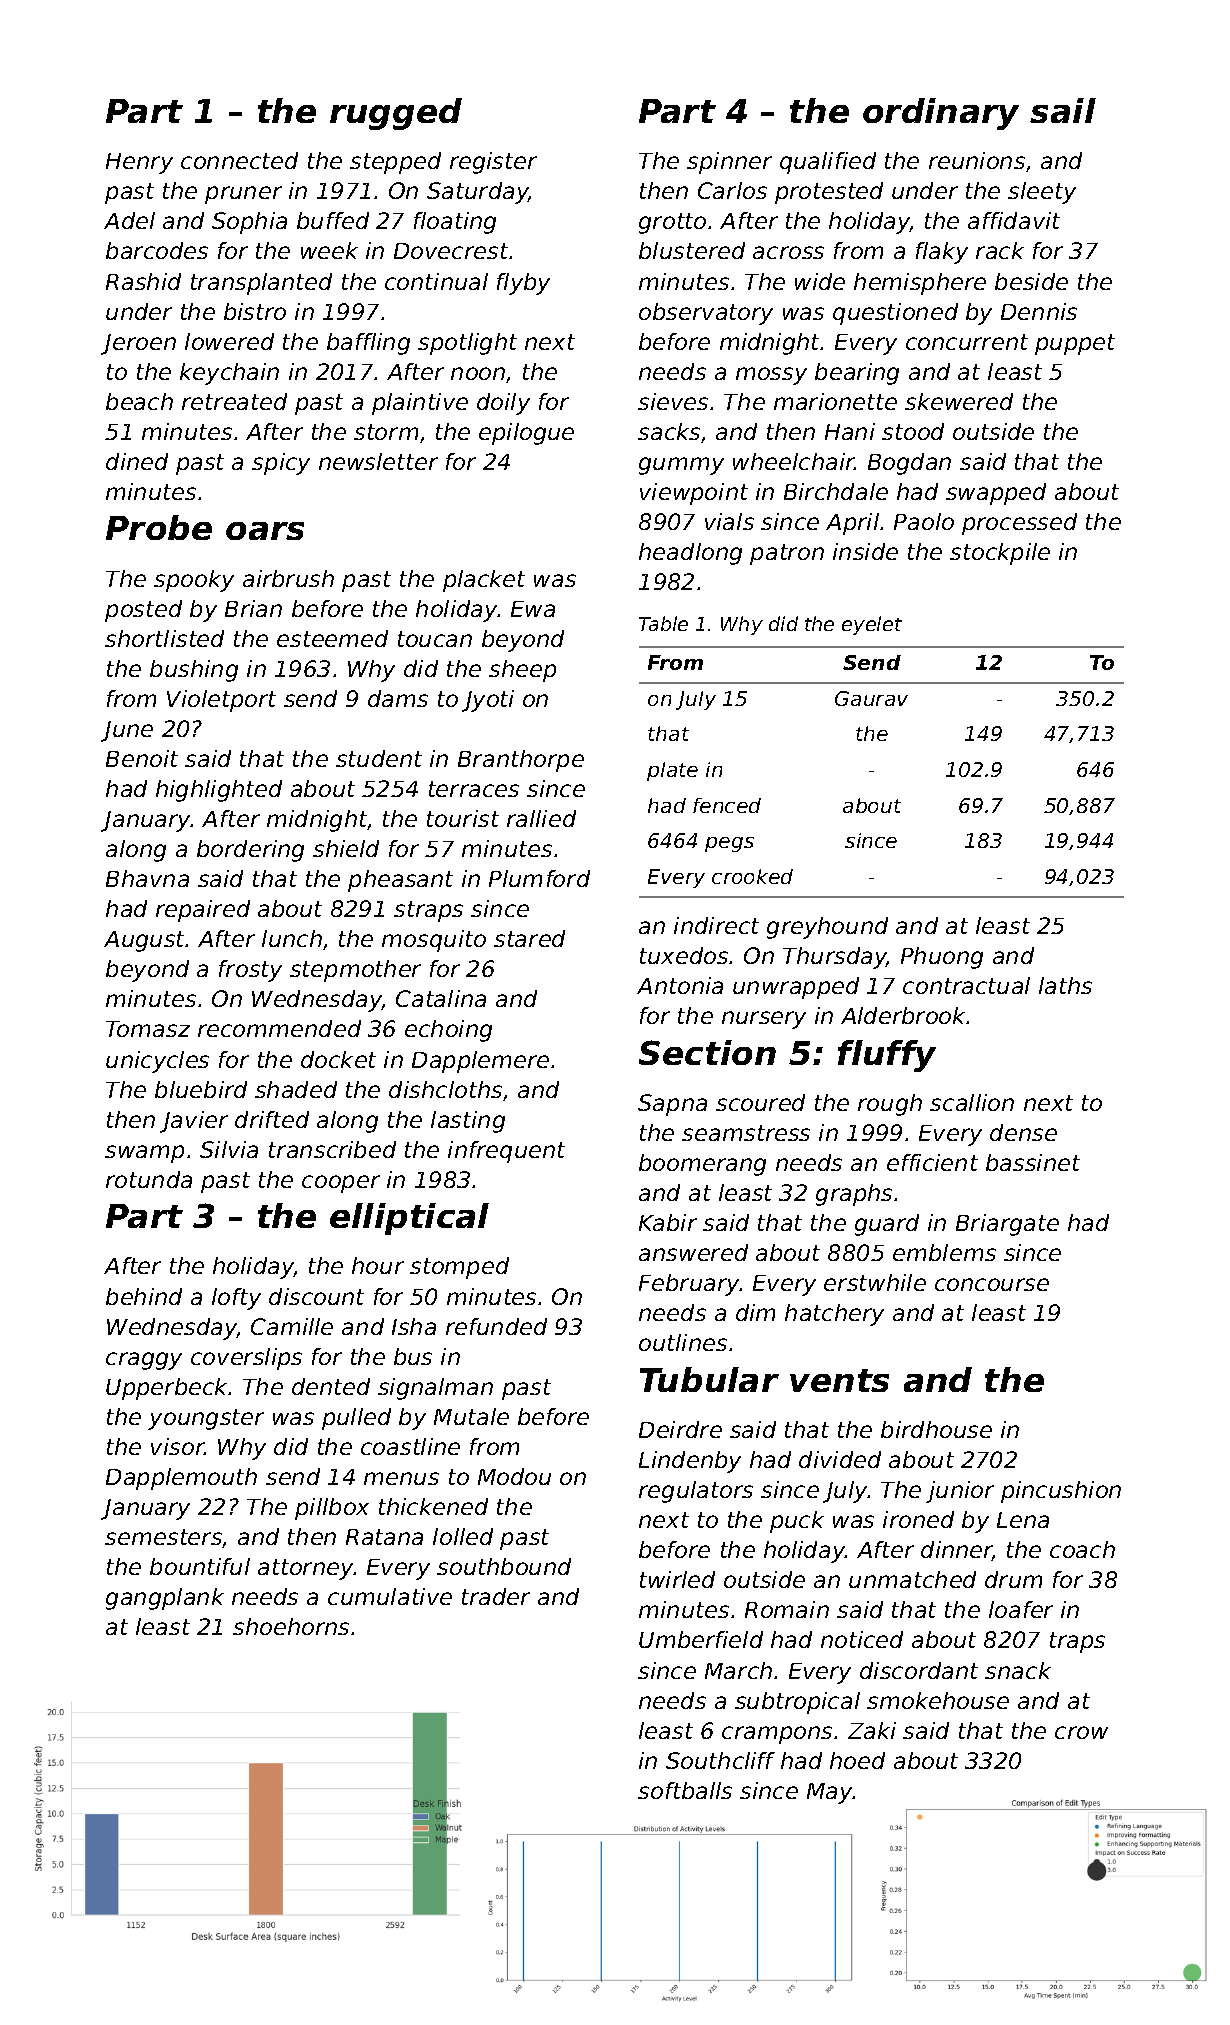 Image resolution: width=1230 pixels, height=2025 pixels. Describe the element at coordinates (296, 1089) in the screenshot. I see `shaded` at that location.
